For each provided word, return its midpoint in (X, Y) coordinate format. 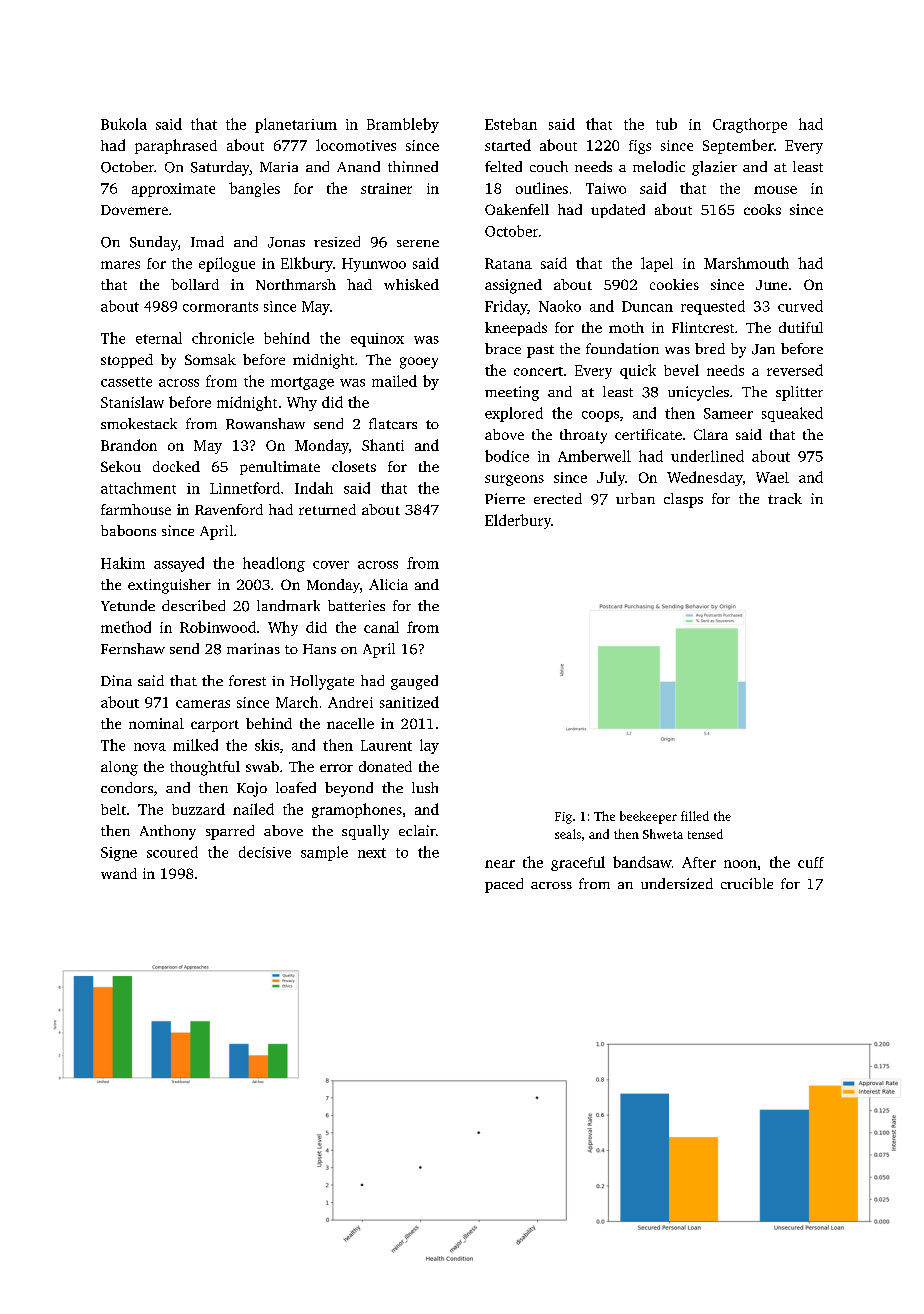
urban (635, 498)
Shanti (383, 445)
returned (327, 509)
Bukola (124, 124)
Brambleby (403, 125)
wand (119, 873)
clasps (683, 500)
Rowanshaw (265, 424)
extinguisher (169, 586)
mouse (775, 190)
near (500, 864)
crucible (747, 883)
